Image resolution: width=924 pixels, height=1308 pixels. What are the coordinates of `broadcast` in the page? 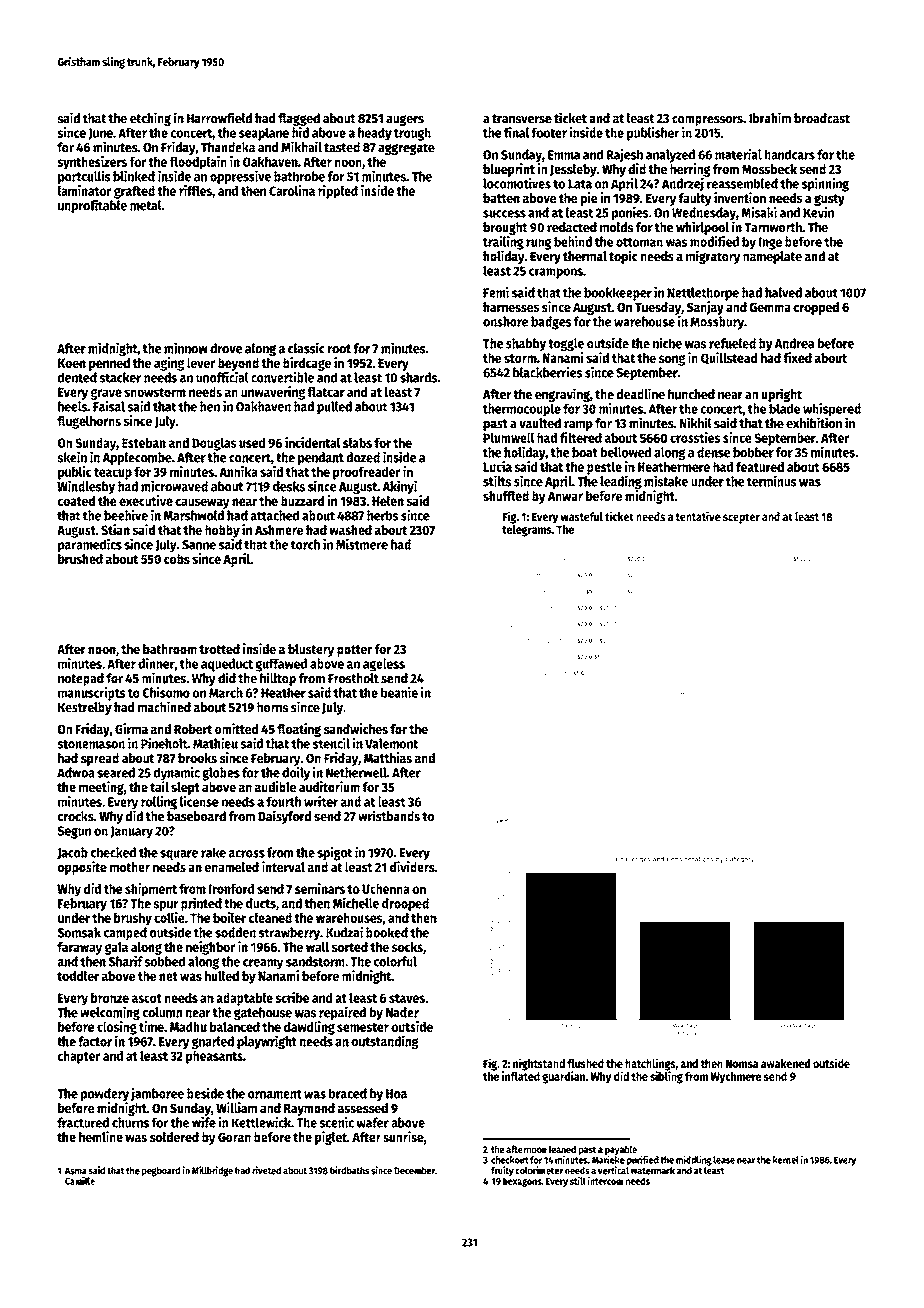 It's located at (822, 118).
